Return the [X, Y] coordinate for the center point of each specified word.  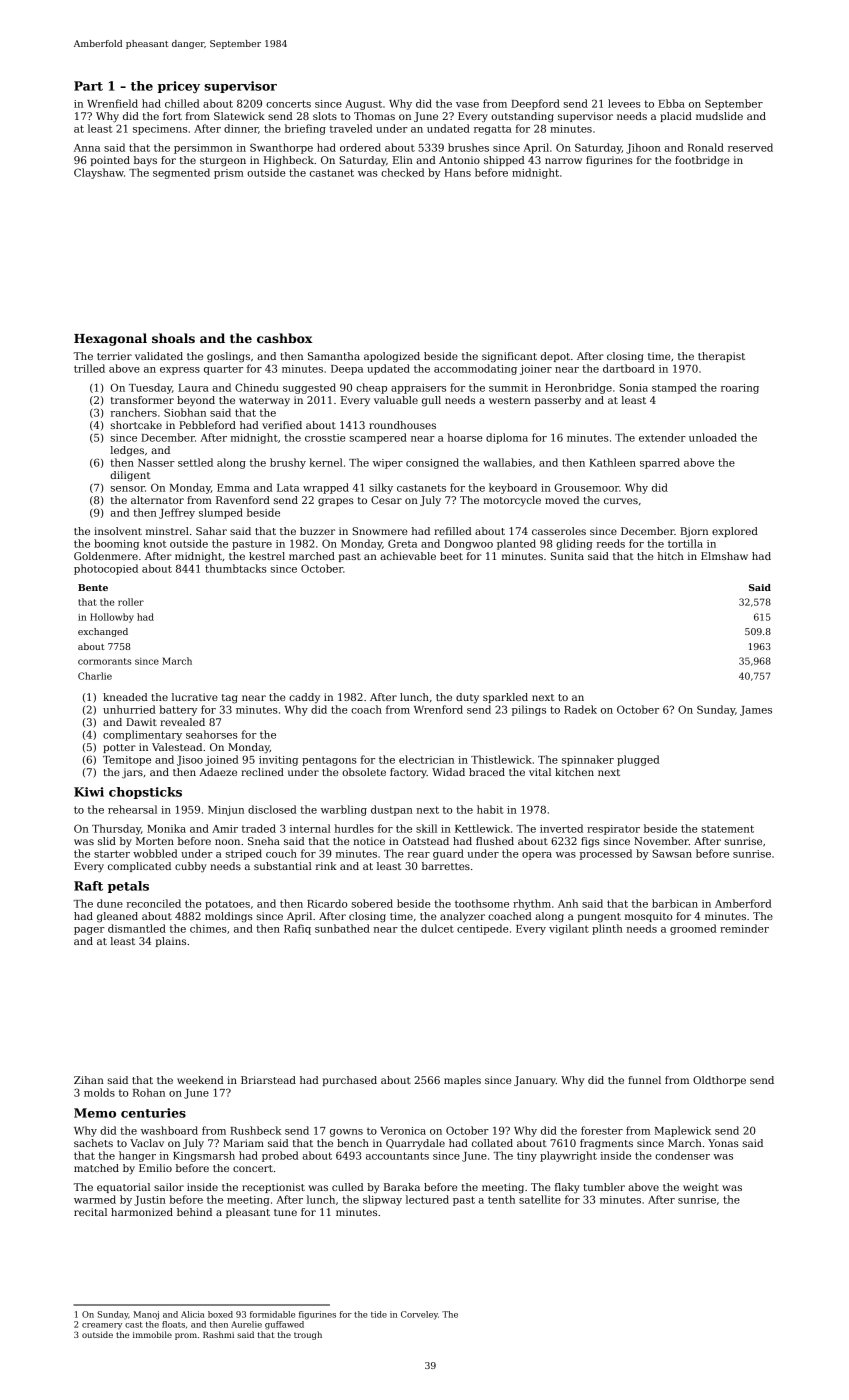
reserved [750, 147]
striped [243, 854]
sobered [372, 903]
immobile [152, 1334]
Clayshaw [99, 173]
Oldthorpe [719, 1081]
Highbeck [289, 161]
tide [379, 1314]
